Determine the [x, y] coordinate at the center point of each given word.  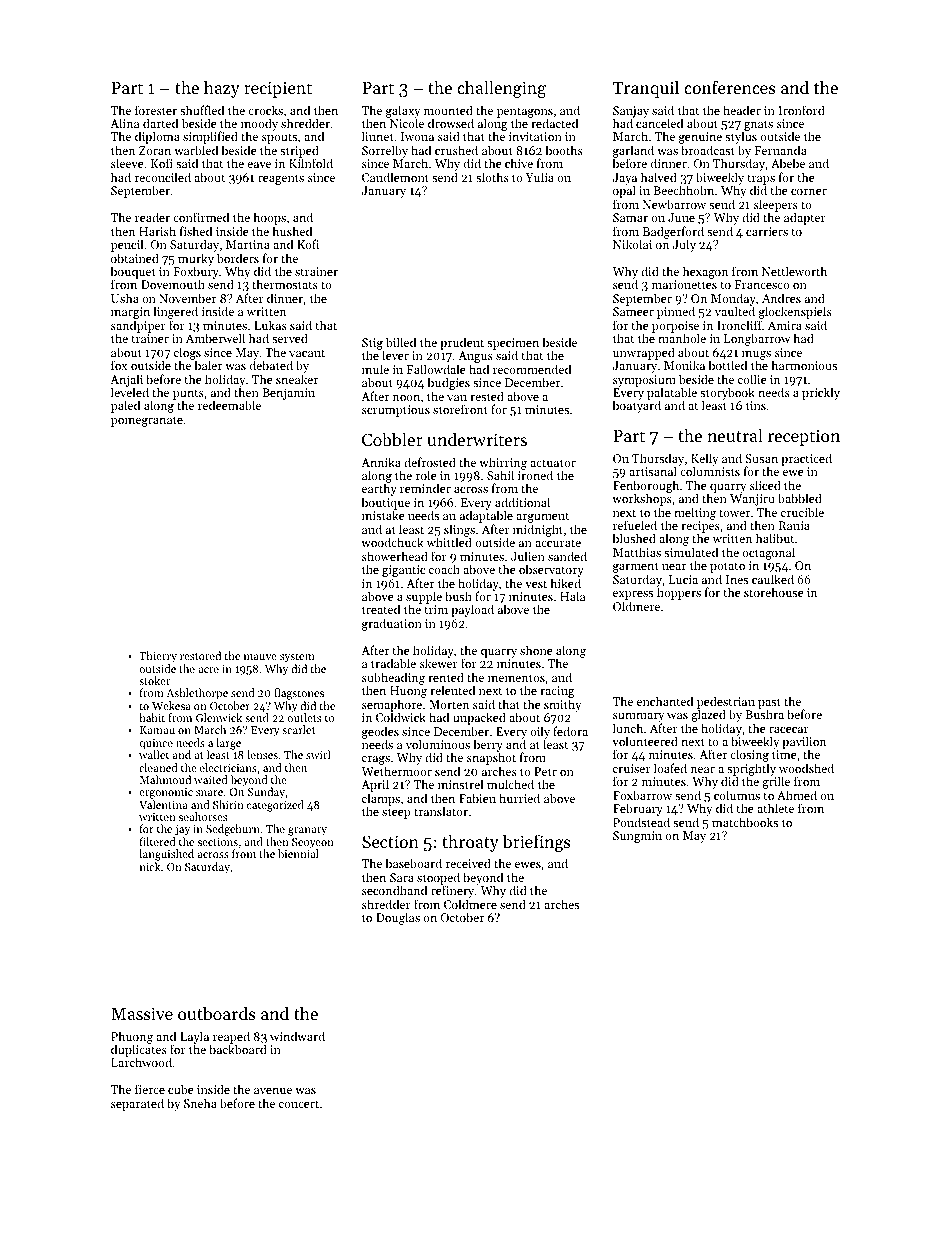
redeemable [229, 405]
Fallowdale [436, 369]
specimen [513, 344]
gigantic [403, 571]
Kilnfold [311, 163]
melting [695, 513]
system [297, 658]
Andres [781, 298]
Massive [142, 1013]
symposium [644, 381]
